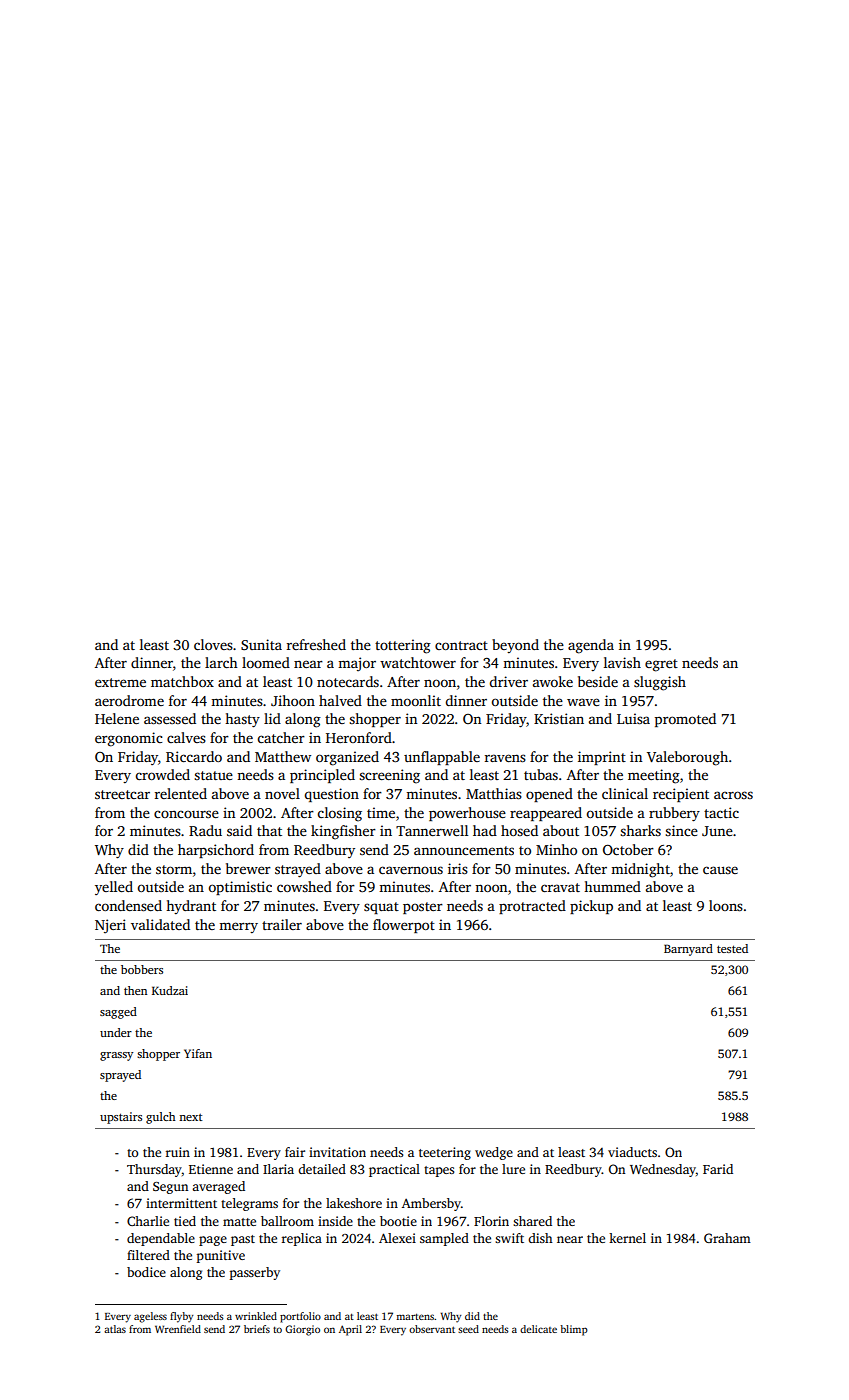 Image resolution: width=849 pixels, height=1400 pixels. Describe the element at coordinates (718, 1169) in the screenshot. I see `Farid` at that location.
